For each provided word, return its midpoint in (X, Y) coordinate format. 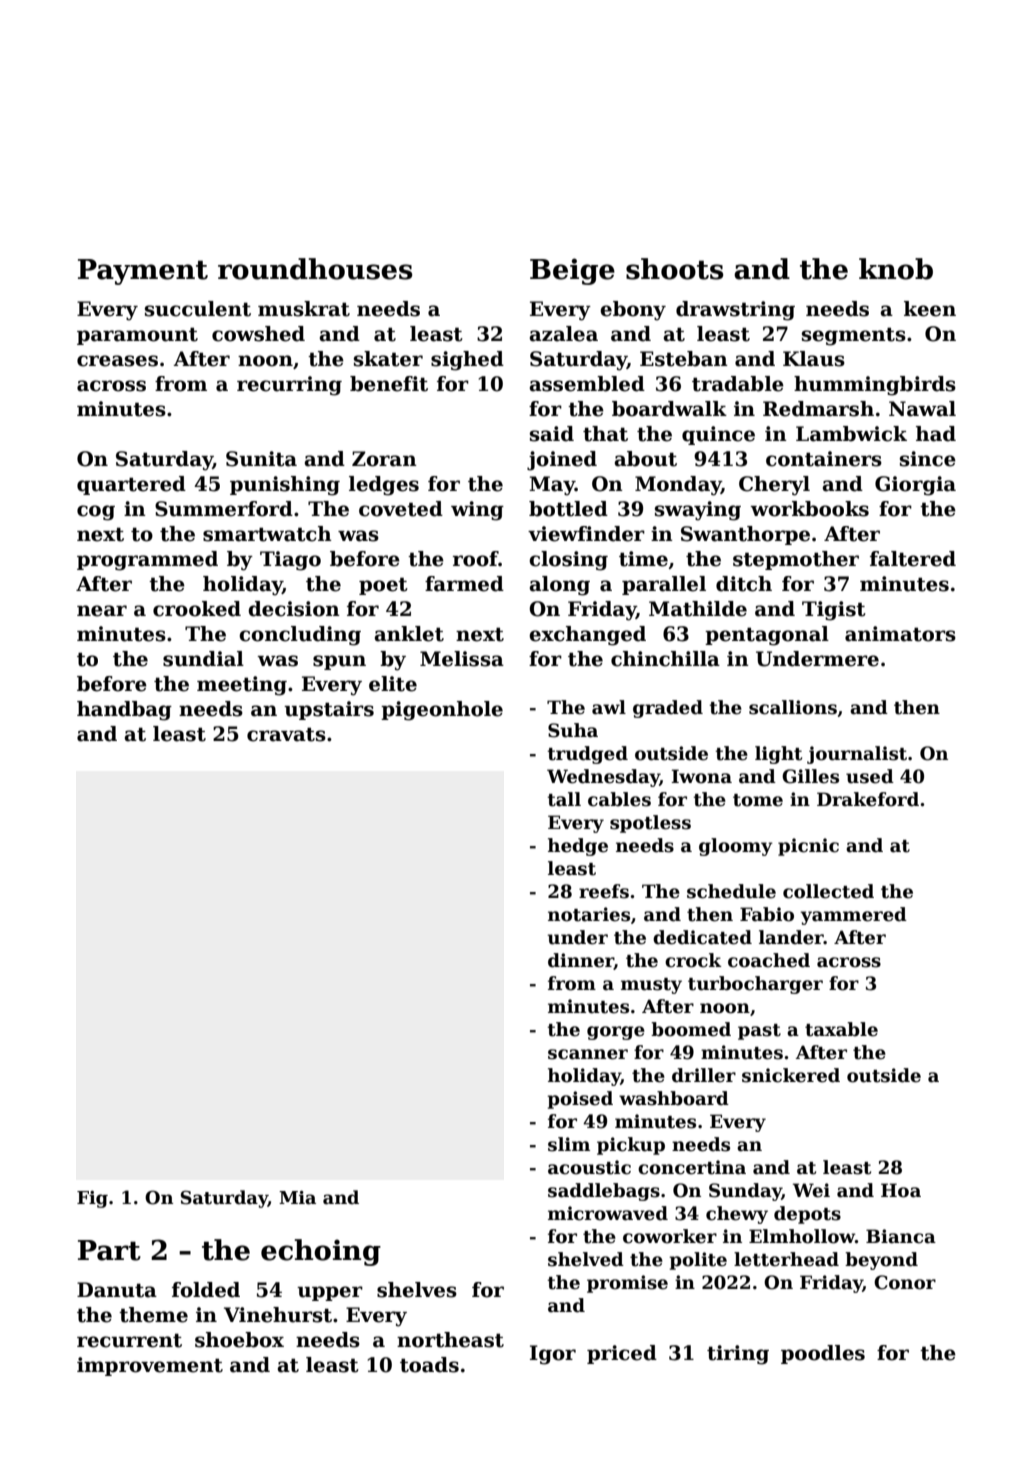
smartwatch (267, 534)
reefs (604, 891)
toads (429, 1365)
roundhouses (315, 269)
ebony (633, 311)
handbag (124, 711)
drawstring (735, 311)
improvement (150, 1366)
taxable (841, 1029)
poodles (823, 1354)
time (643, 559)
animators (900, 634)
